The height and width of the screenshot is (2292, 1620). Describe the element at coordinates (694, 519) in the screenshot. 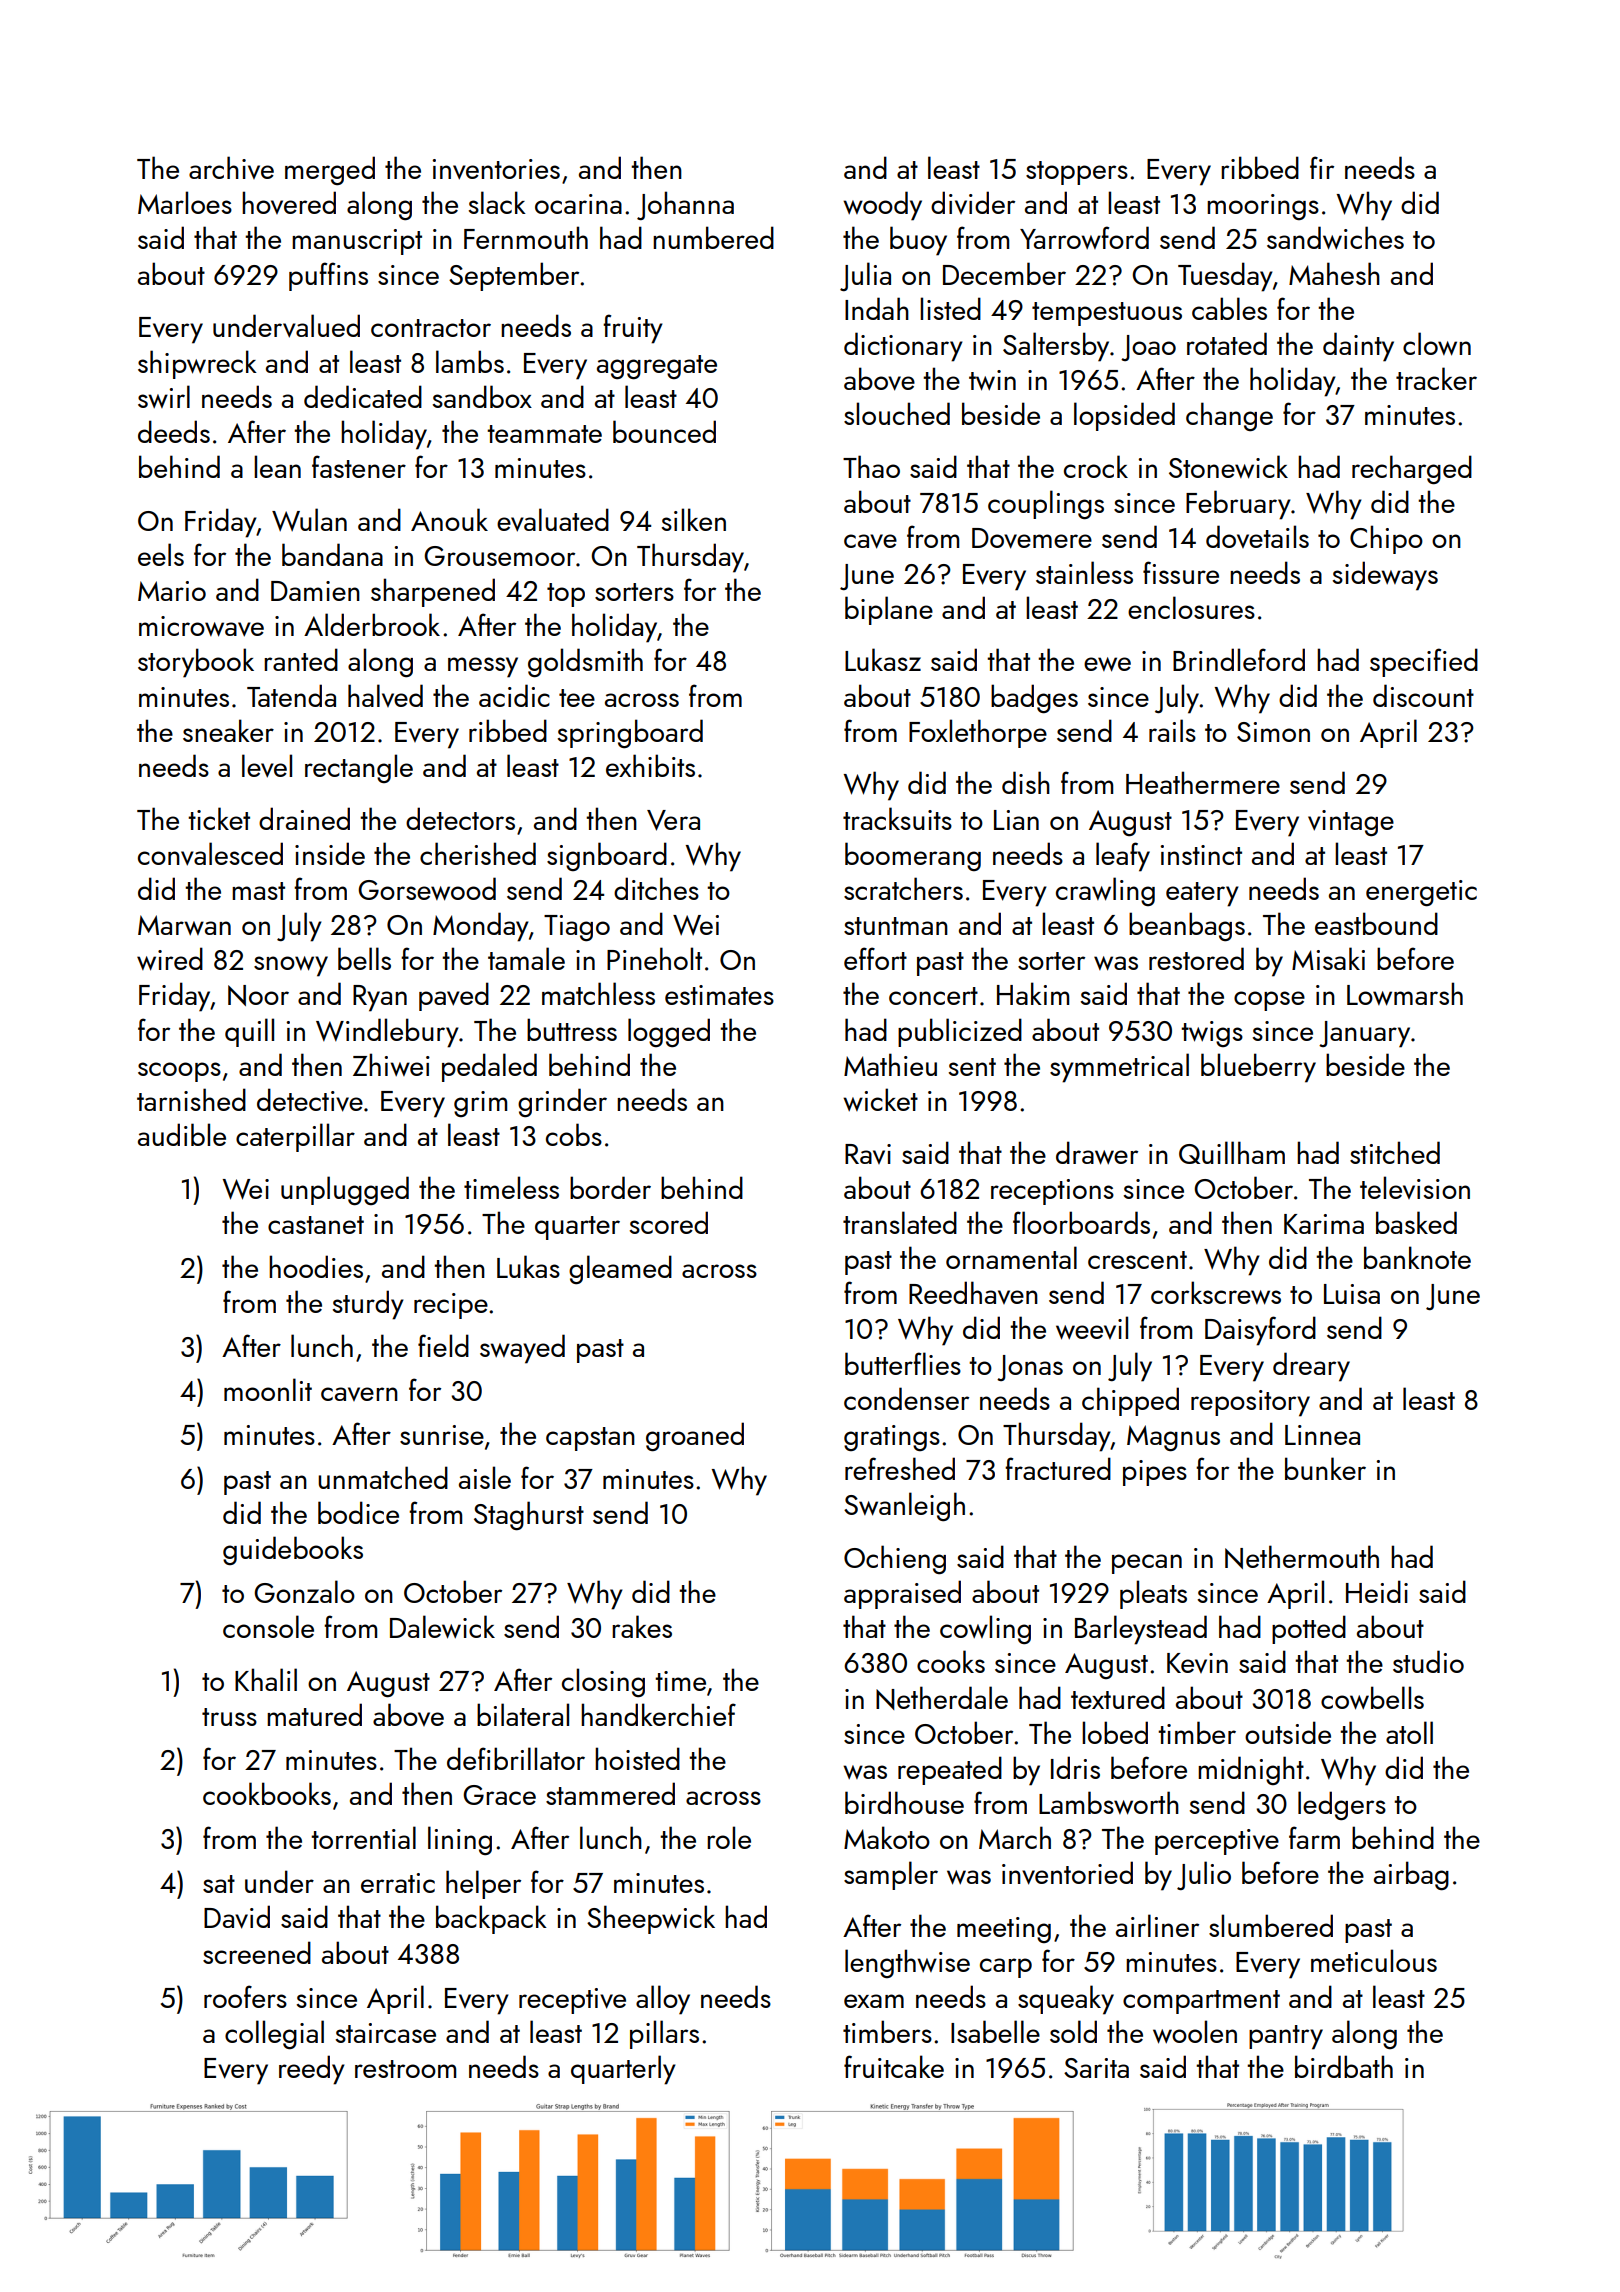

I see `silken` at that location.
